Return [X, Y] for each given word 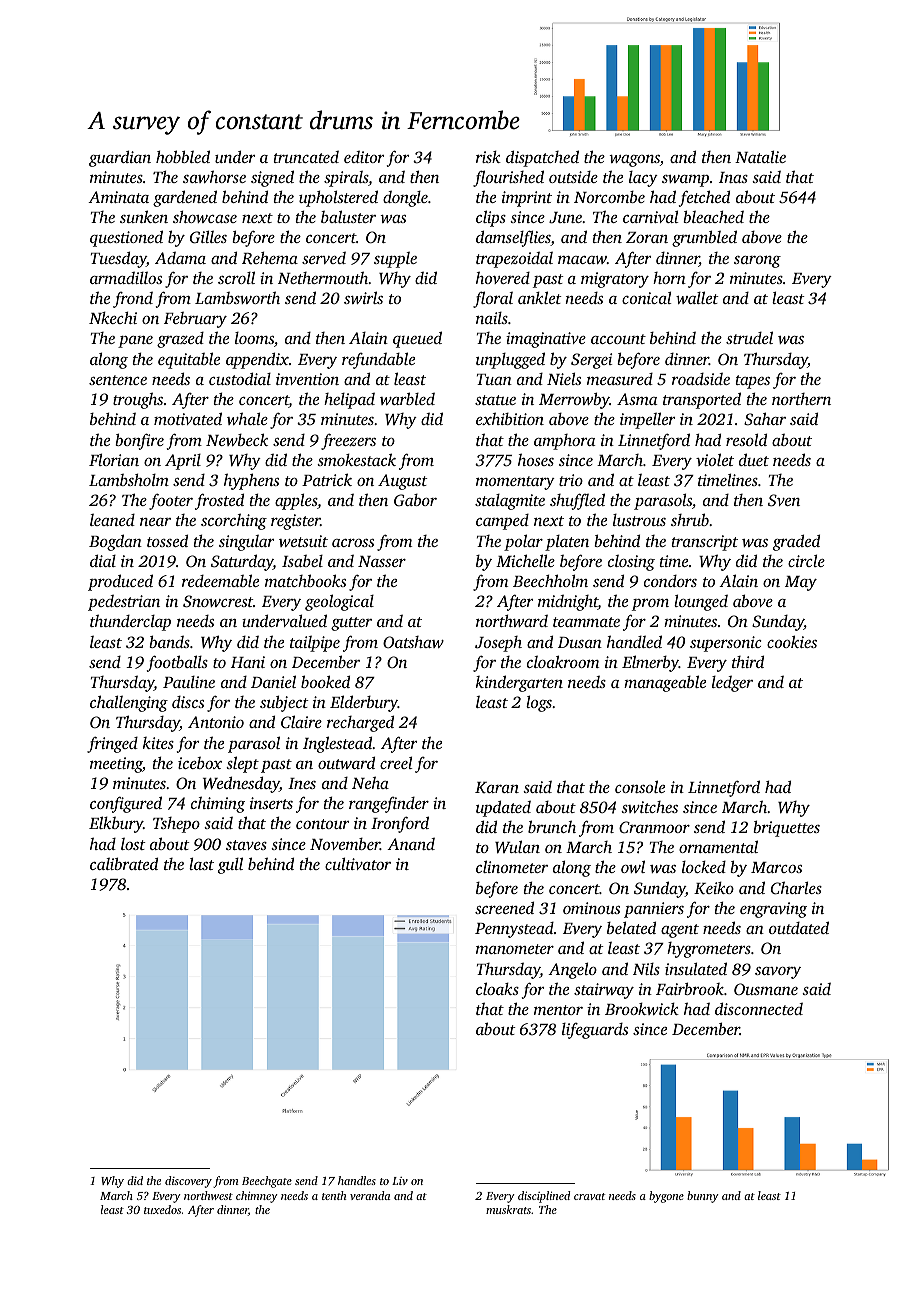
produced [120, 582]
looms [254, 338]
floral [493, 299]
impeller [647, 420]
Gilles [208, 237]
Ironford [400, 824]
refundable [378, 360]
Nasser [382, 561]
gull [230, 865]
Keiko [714, 888]
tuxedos [162, 1209]
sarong [757, 262]
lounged [701, 602]
